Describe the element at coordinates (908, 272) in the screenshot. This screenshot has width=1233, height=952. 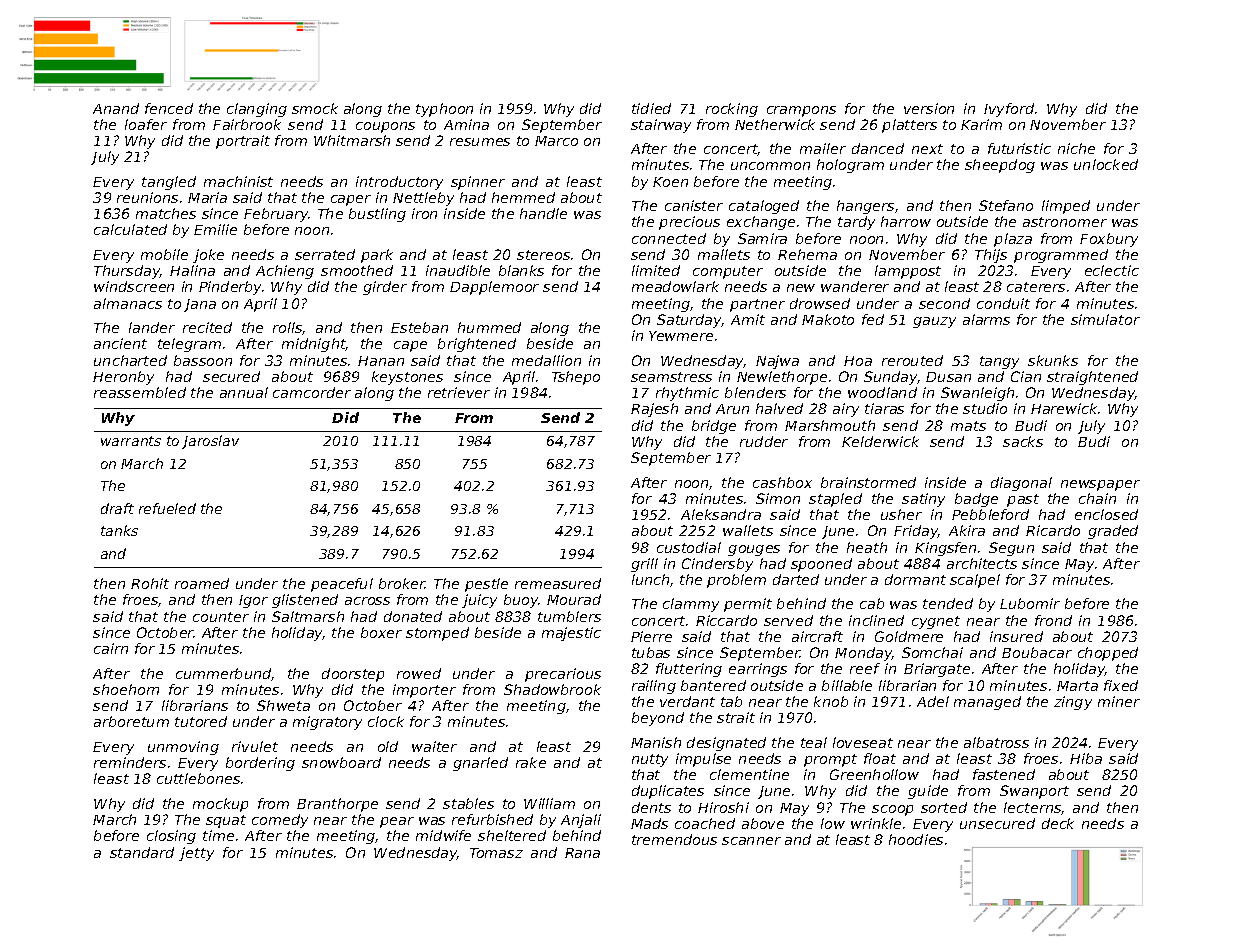
I see `lamppost` at that location.
